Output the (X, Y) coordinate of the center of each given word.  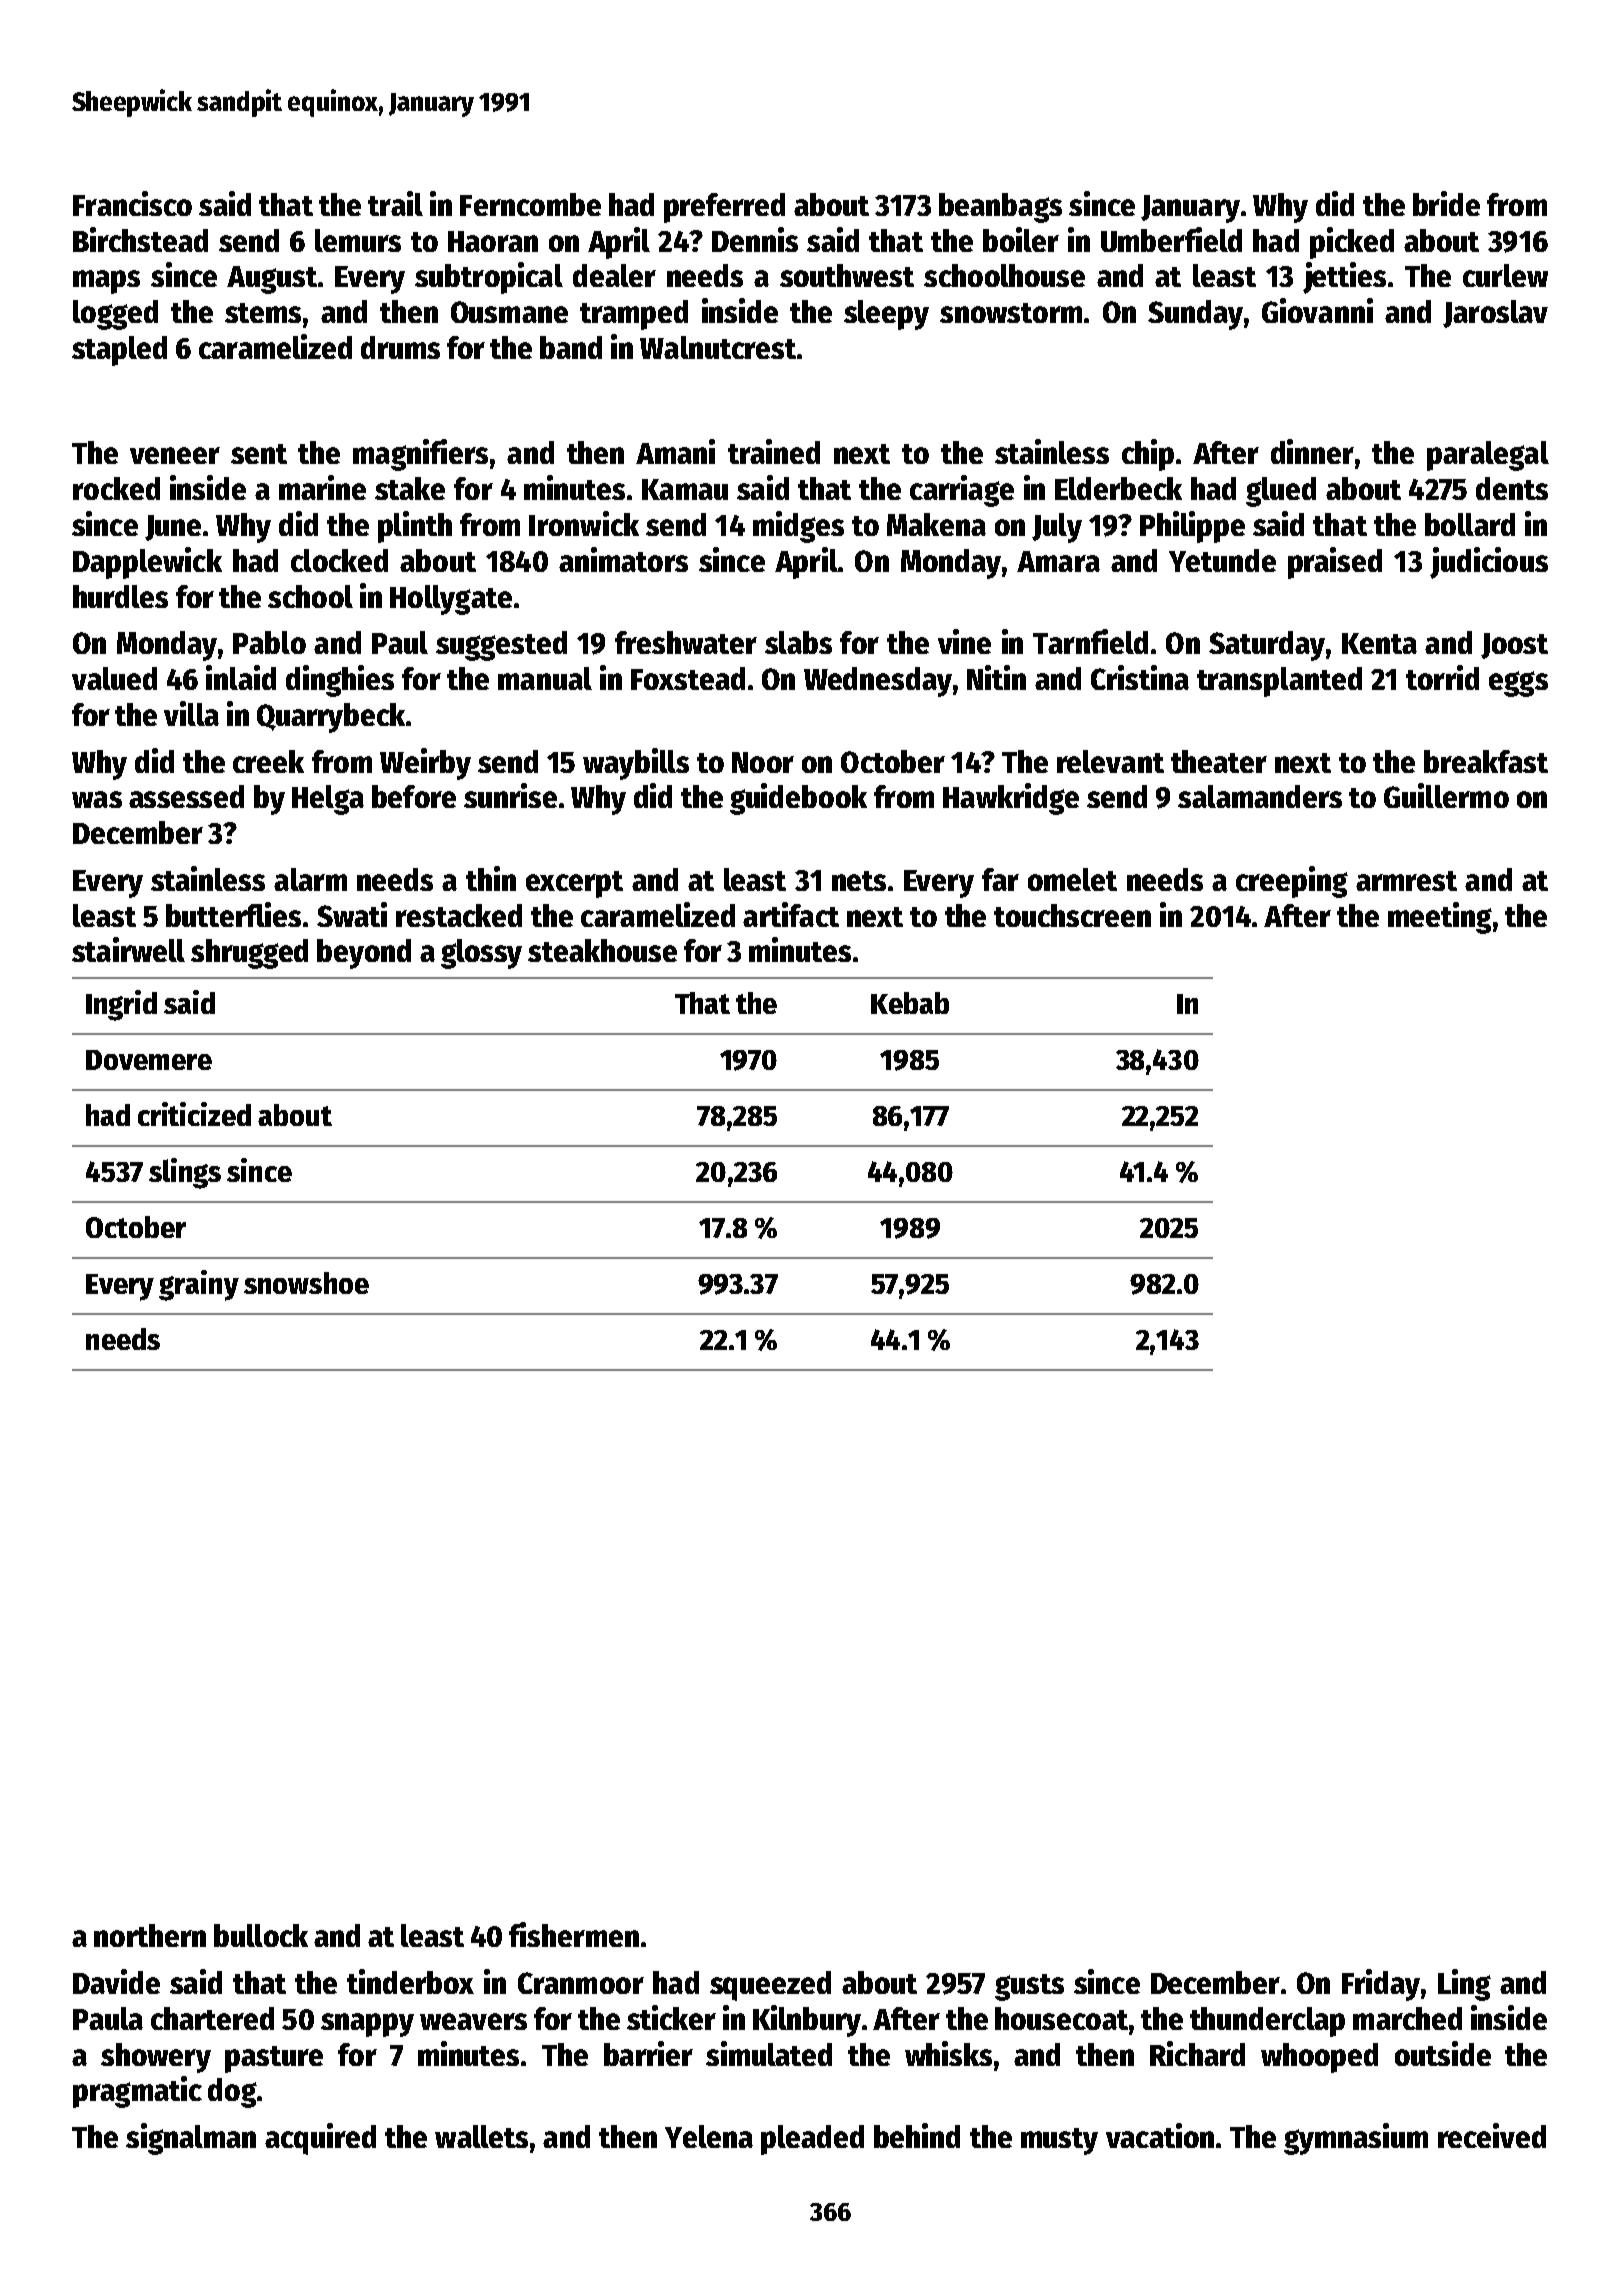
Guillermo (1446, 795)
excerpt (574, 884)
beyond (364, 954)
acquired (320, 2139)
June (173, 528)
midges (798, 527)
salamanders (1260, 796)
